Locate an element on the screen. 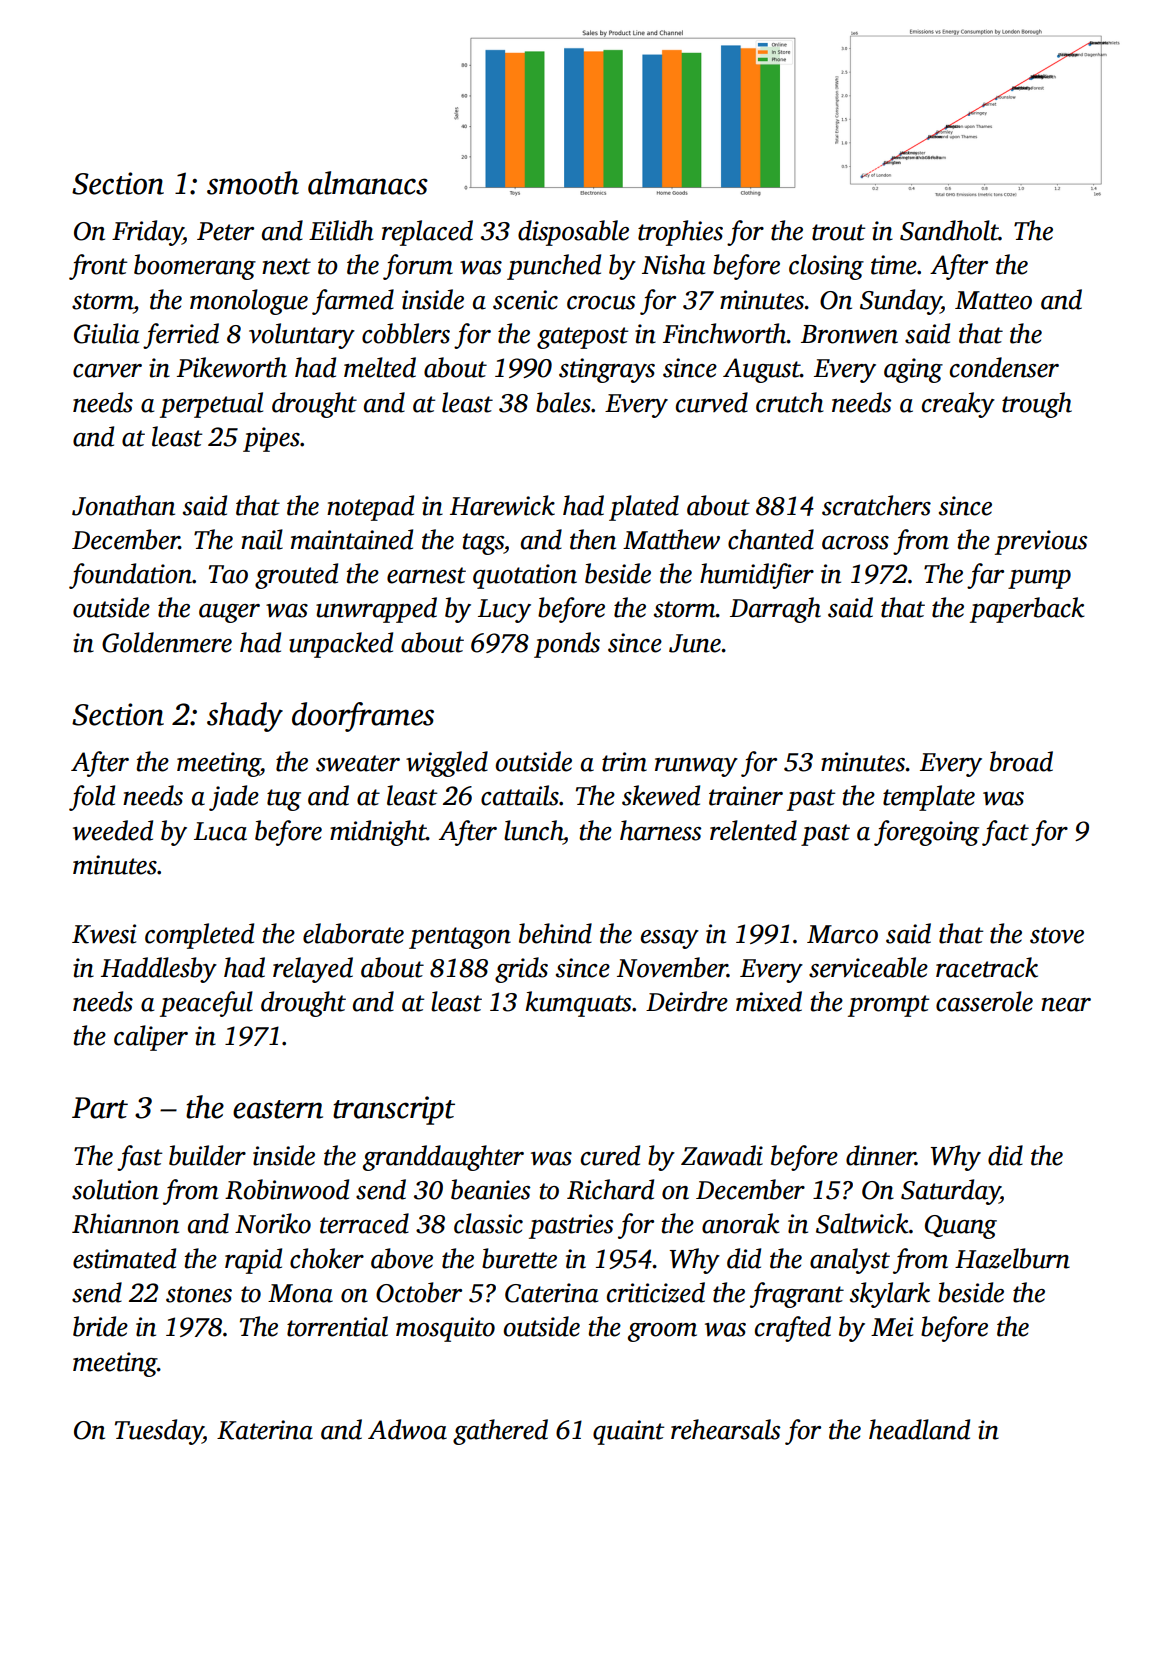 This screenshot has height=1654, width=1165. chanted is located at coordinates (771, 539).
